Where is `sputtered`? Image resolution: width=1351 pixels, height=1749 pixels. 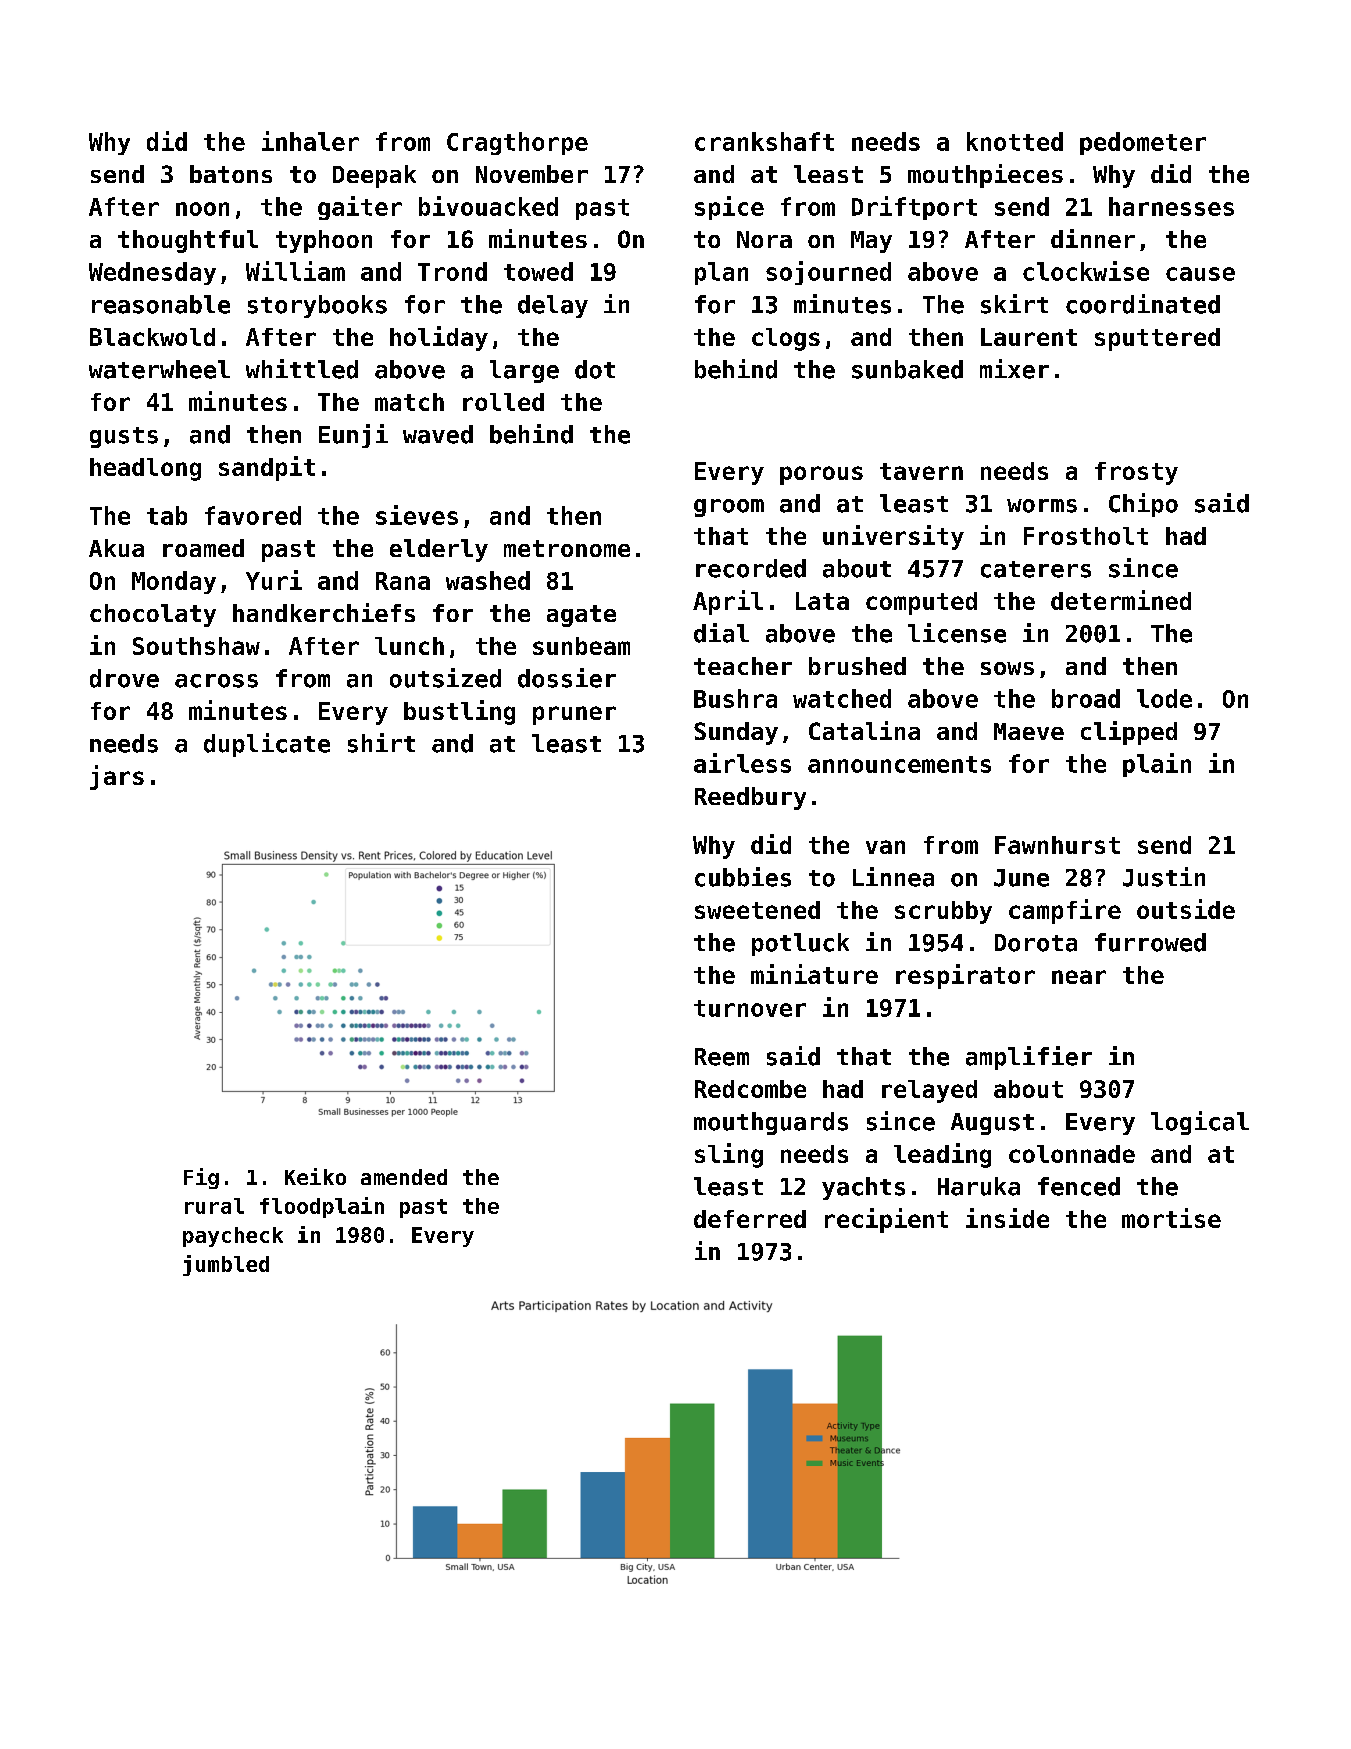 sputtered is located at coordinates (1157, 339).
